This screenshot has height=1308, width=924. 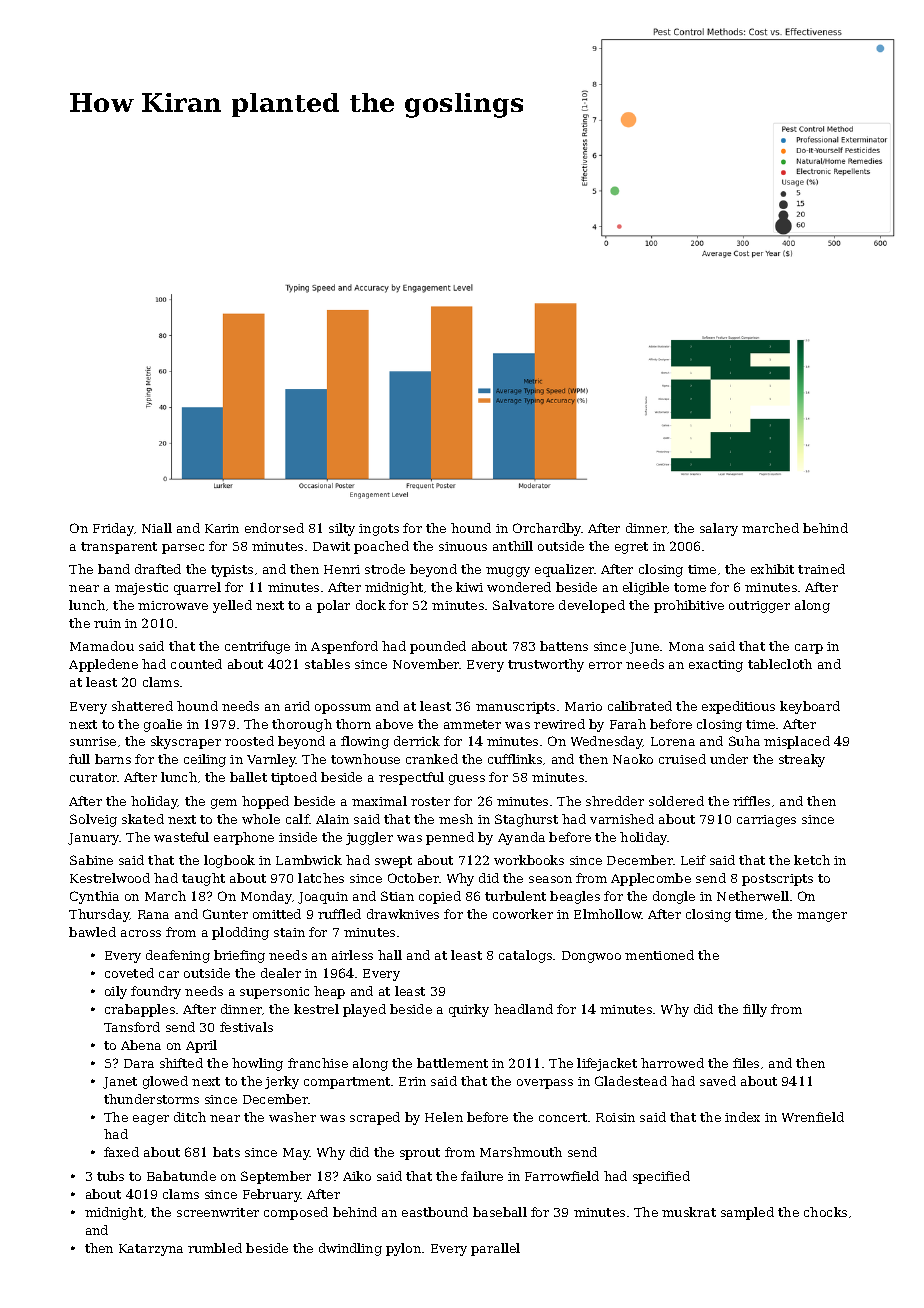 What do you see at coordinates (719, 529) in the screenshot?
I see `salary` at bounding box center [719, 529].
